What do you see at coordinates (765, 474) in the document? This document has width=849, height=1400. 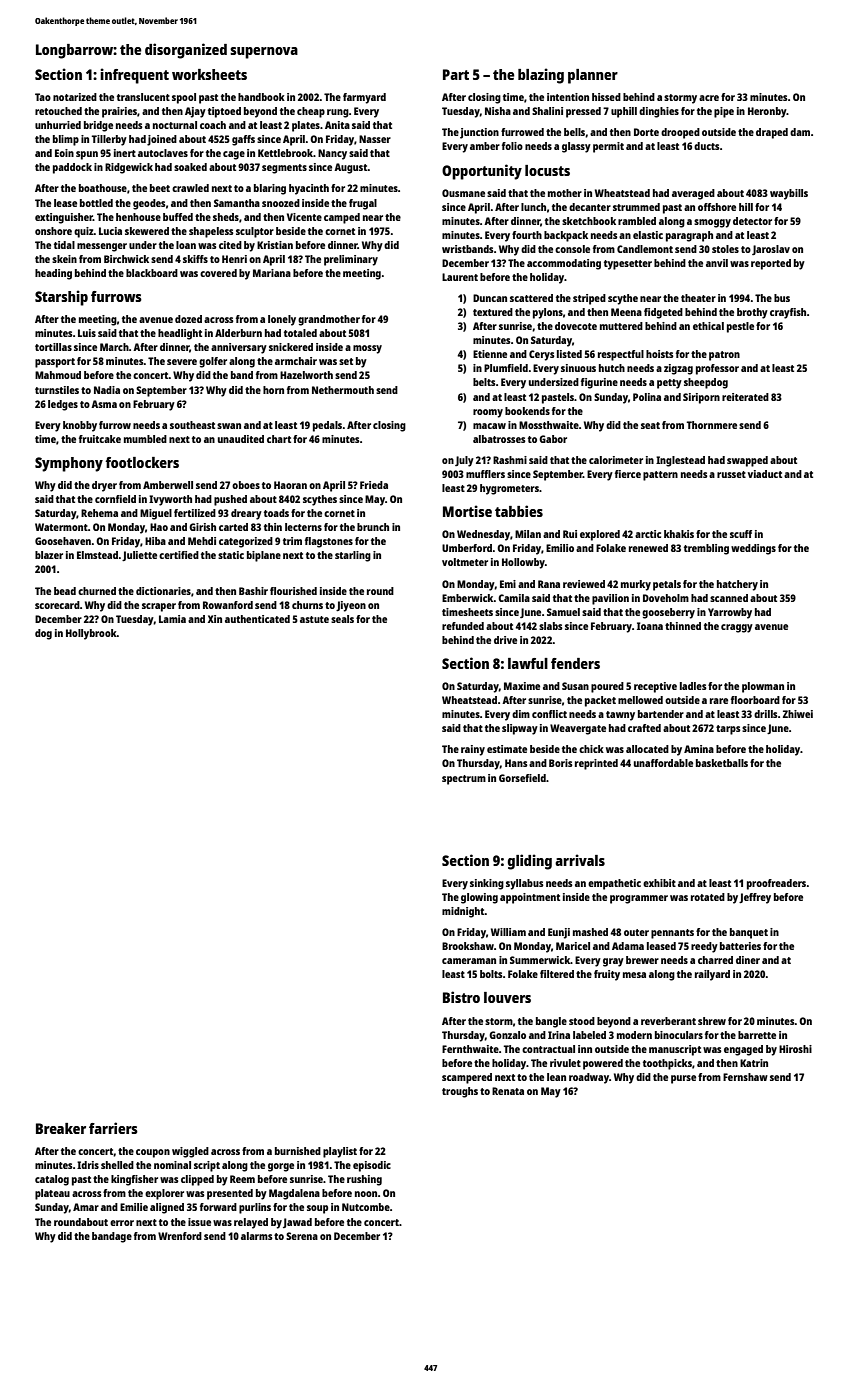 I see `viaduct` at bounding box center [765, 474].
